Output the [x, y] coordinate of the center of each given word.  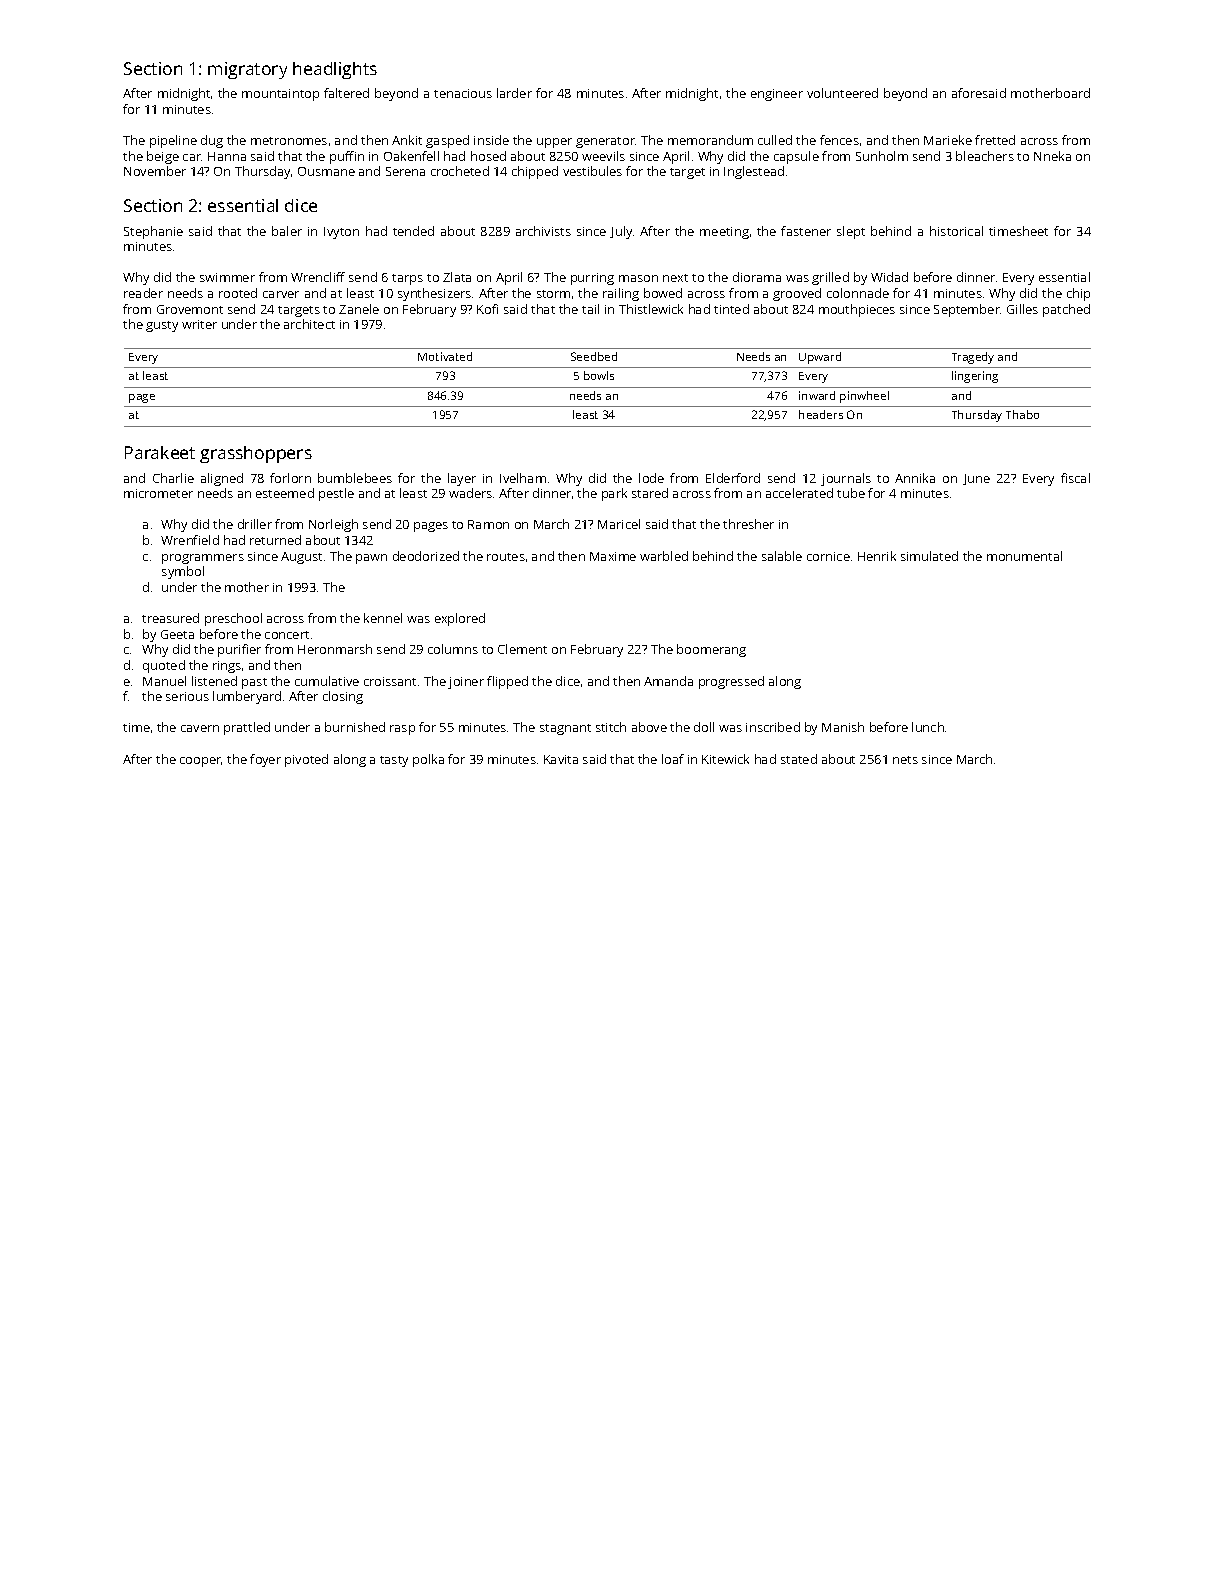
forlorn [290, 478]
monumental [1024, 556]
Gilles [1022, 309]
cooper [200, 762]
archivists [543, 231]
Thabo [1022, 414]
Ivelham [523, 478]
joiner [466, 683]
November [155, 171]
